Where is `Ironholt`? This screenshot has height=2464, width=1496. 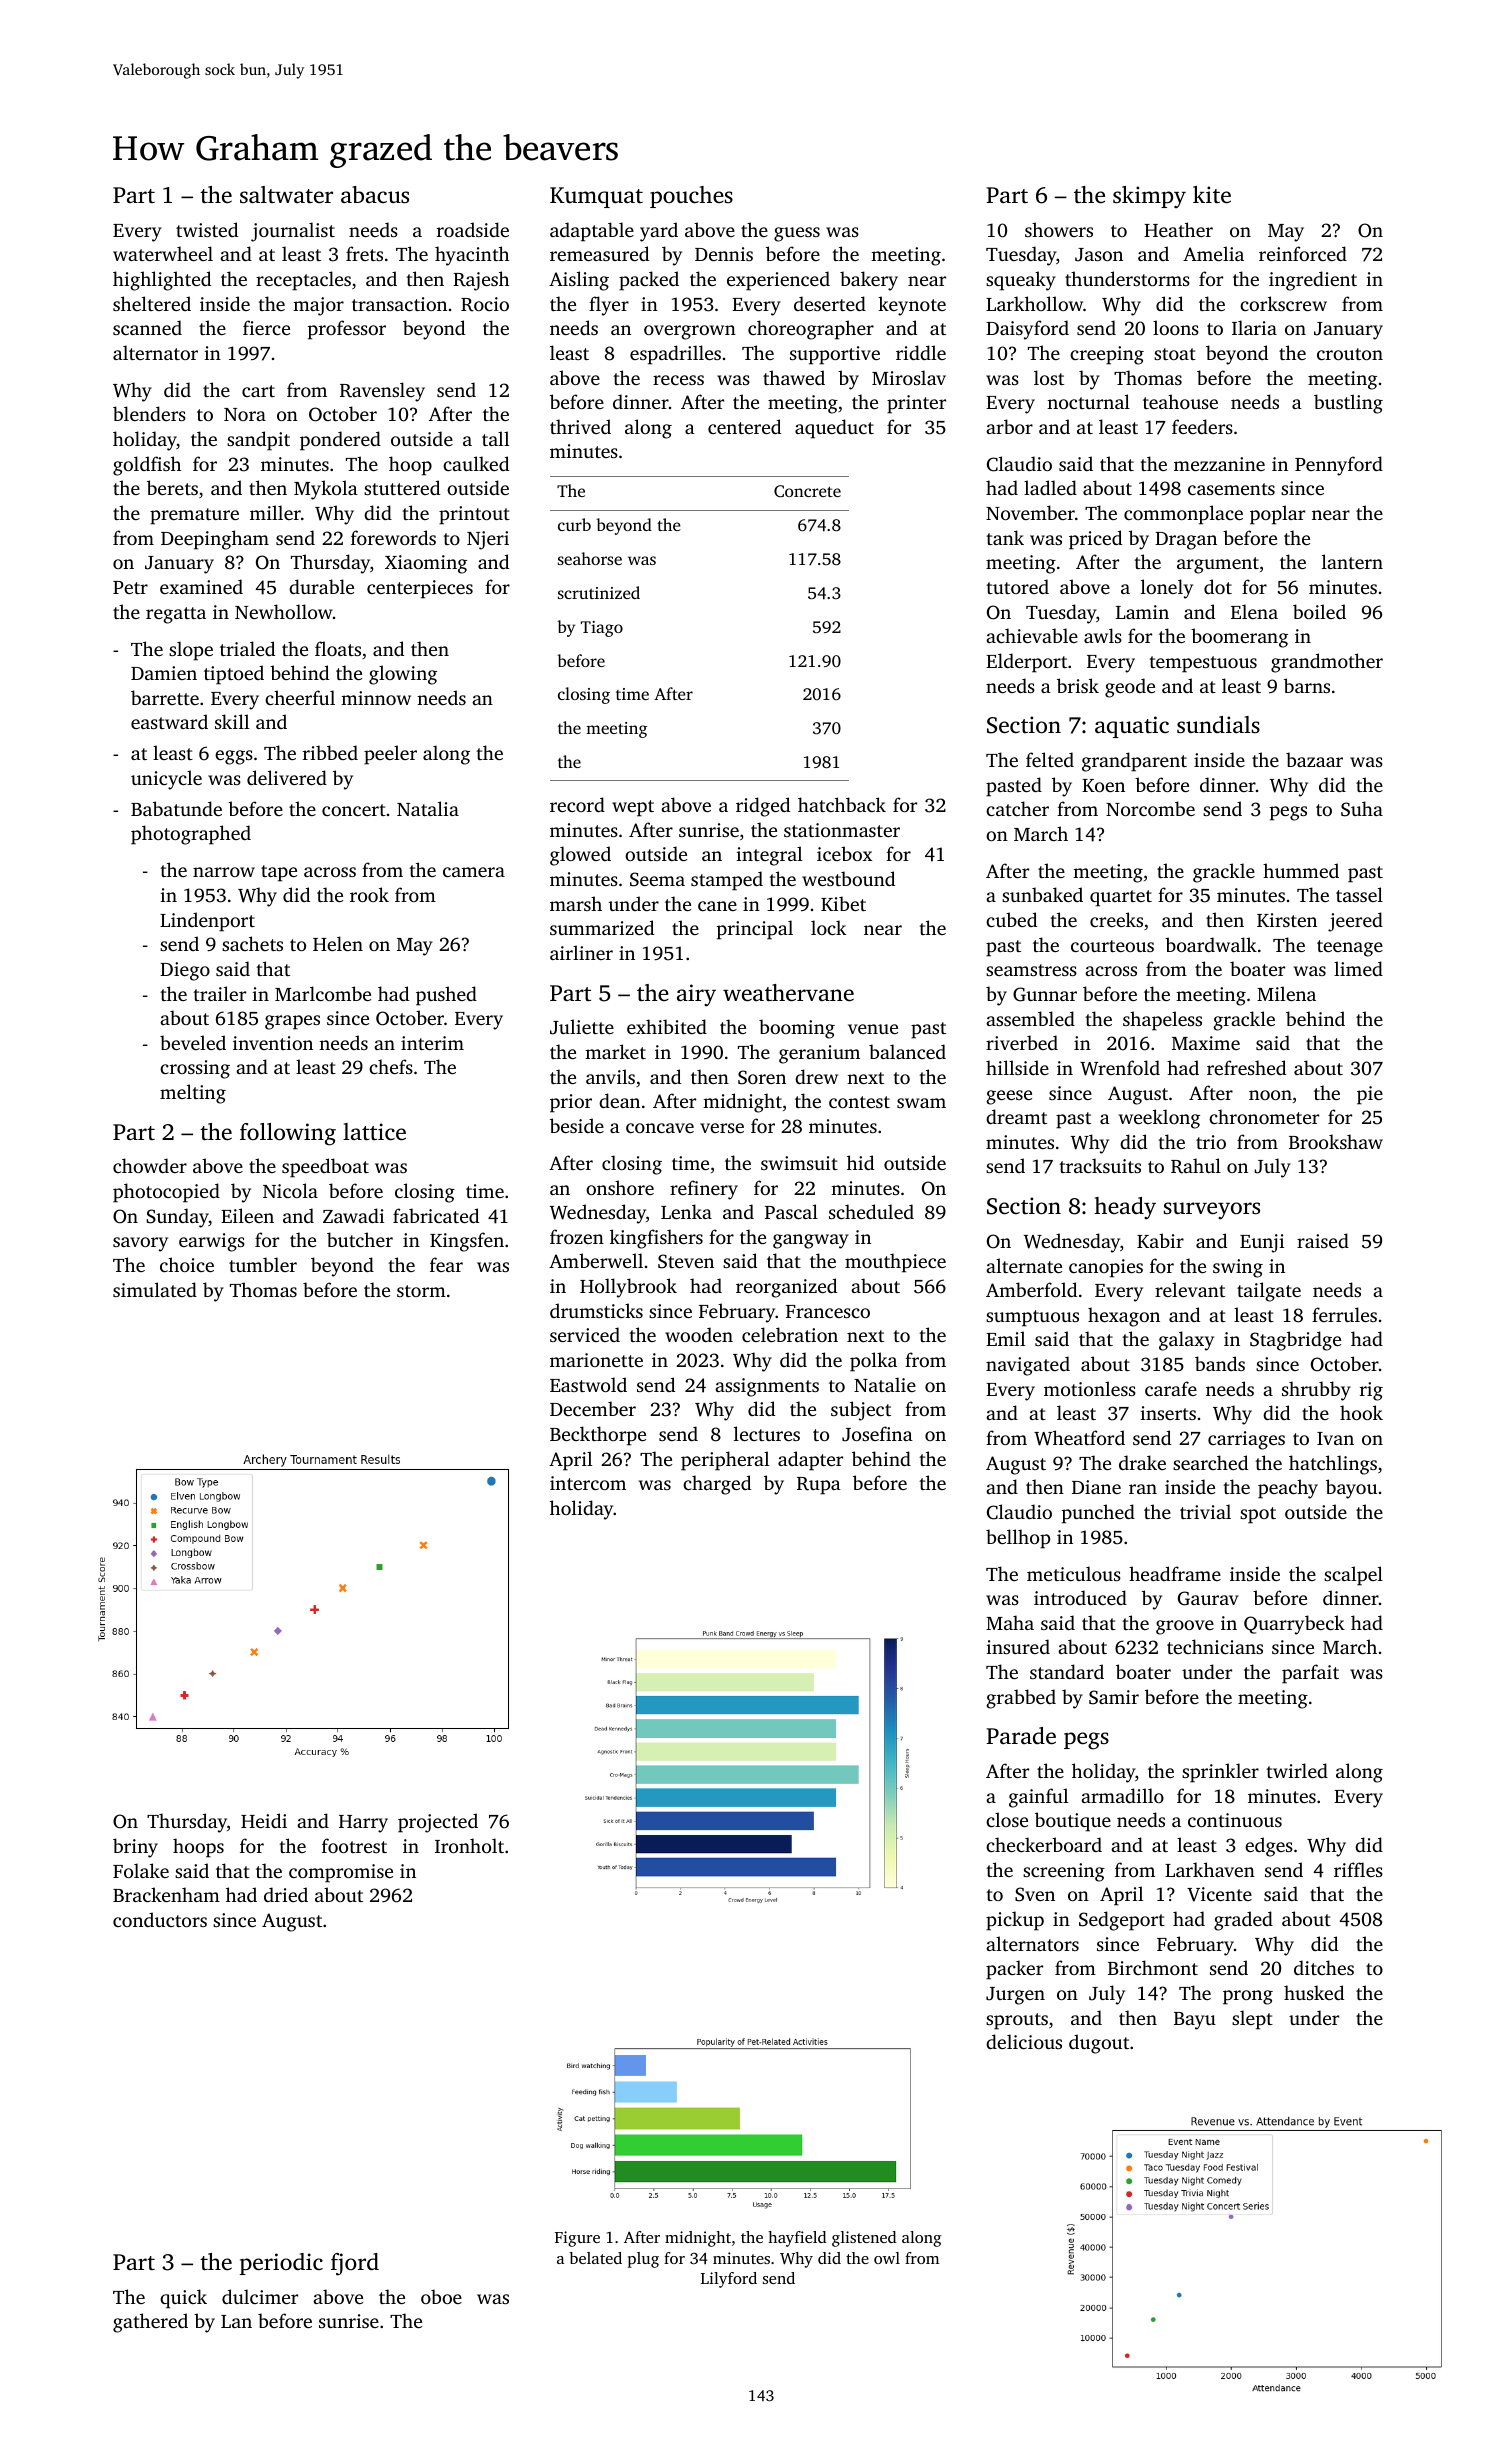 Ironholt is located at coordinates (469, 1845).
